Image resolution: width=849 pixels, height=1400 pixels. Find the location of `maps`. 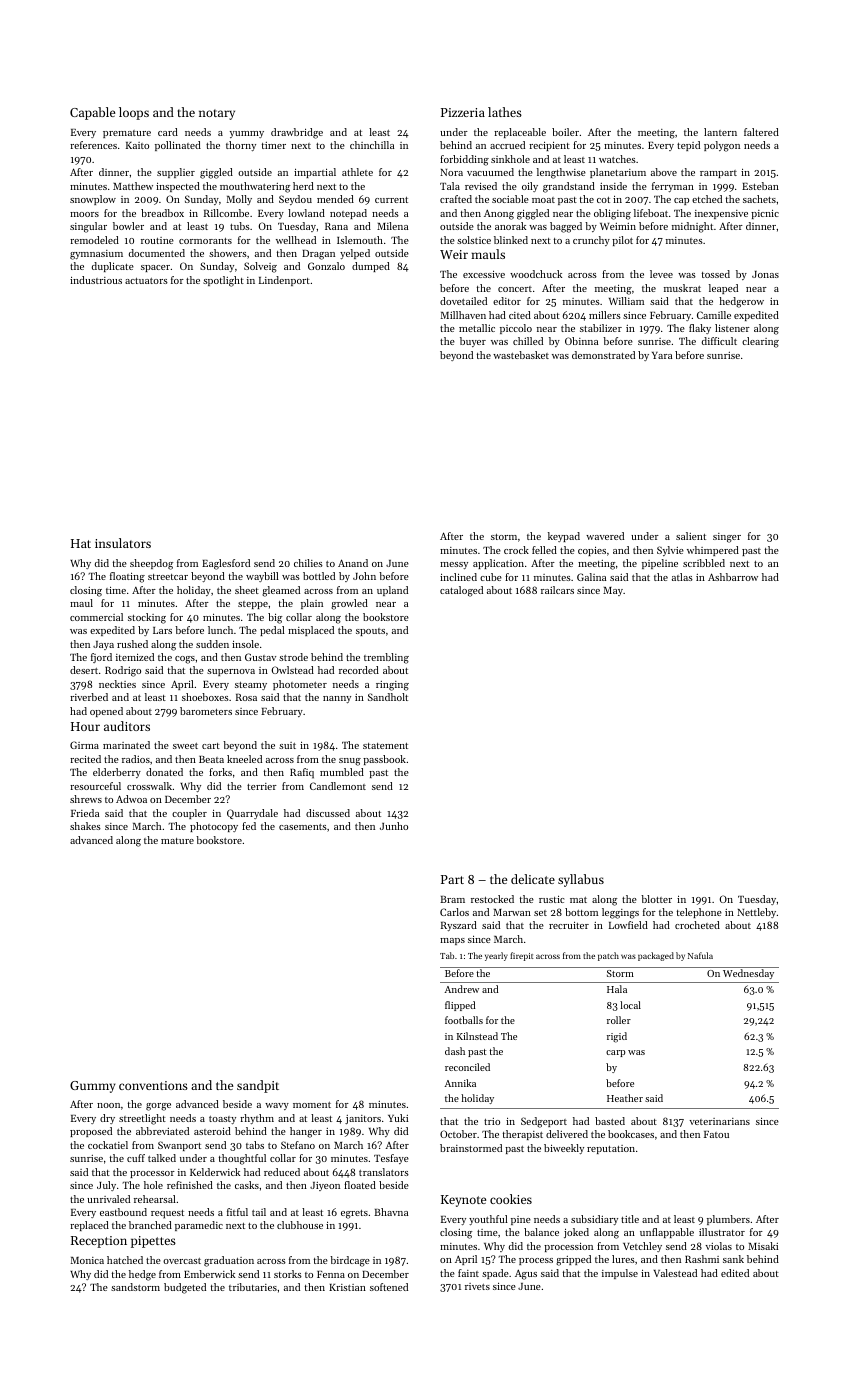

maps is located at coordinates (452, 941).
